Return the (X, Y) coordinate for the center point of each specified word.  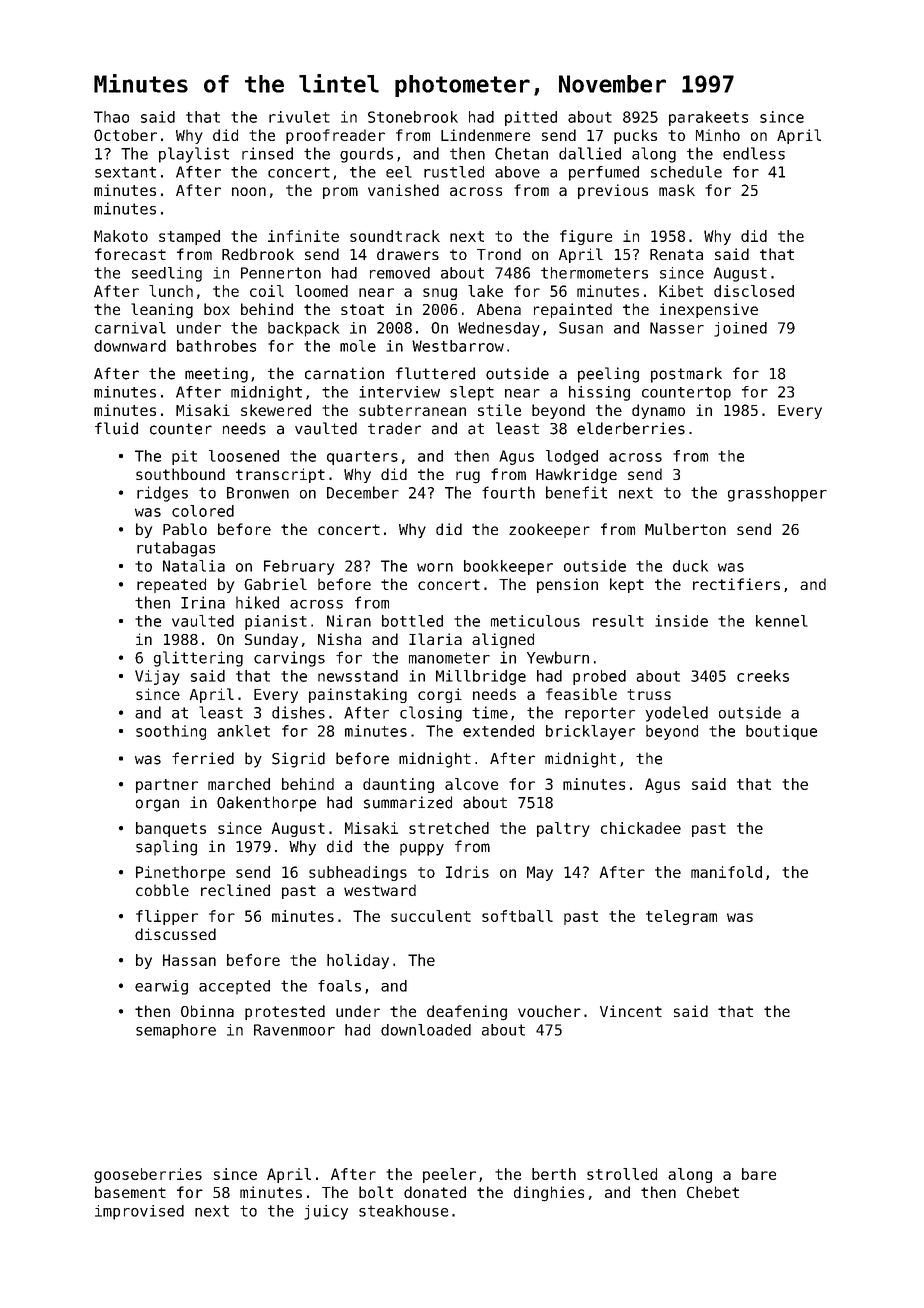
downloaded (426, 1030)
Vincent (631, 1011)
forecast (130, 254)
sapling (166, 848)
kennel (782, 621)
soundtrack (395, 236)
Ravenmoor (294, 1030)
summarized (408, 802)
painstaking (358, 695)
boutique (781, 732)
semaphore (176, 1031)
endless (754, 153)
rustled (454, 172)
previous (613, 191)
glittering (198, 659)
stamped (189, 237)
